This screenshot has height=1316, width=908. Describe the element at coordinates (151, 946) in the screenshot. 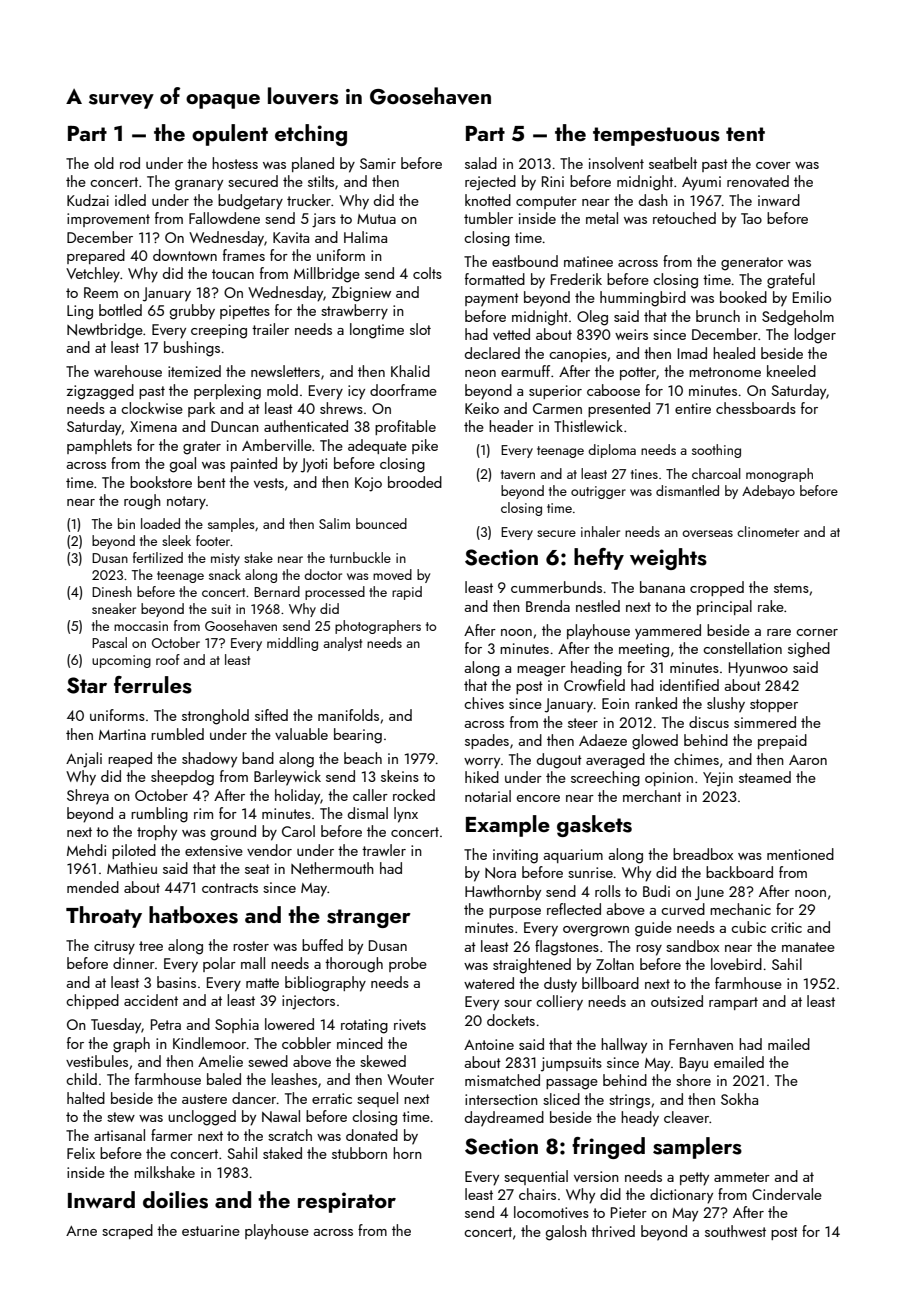

I see `tree` at that location.
